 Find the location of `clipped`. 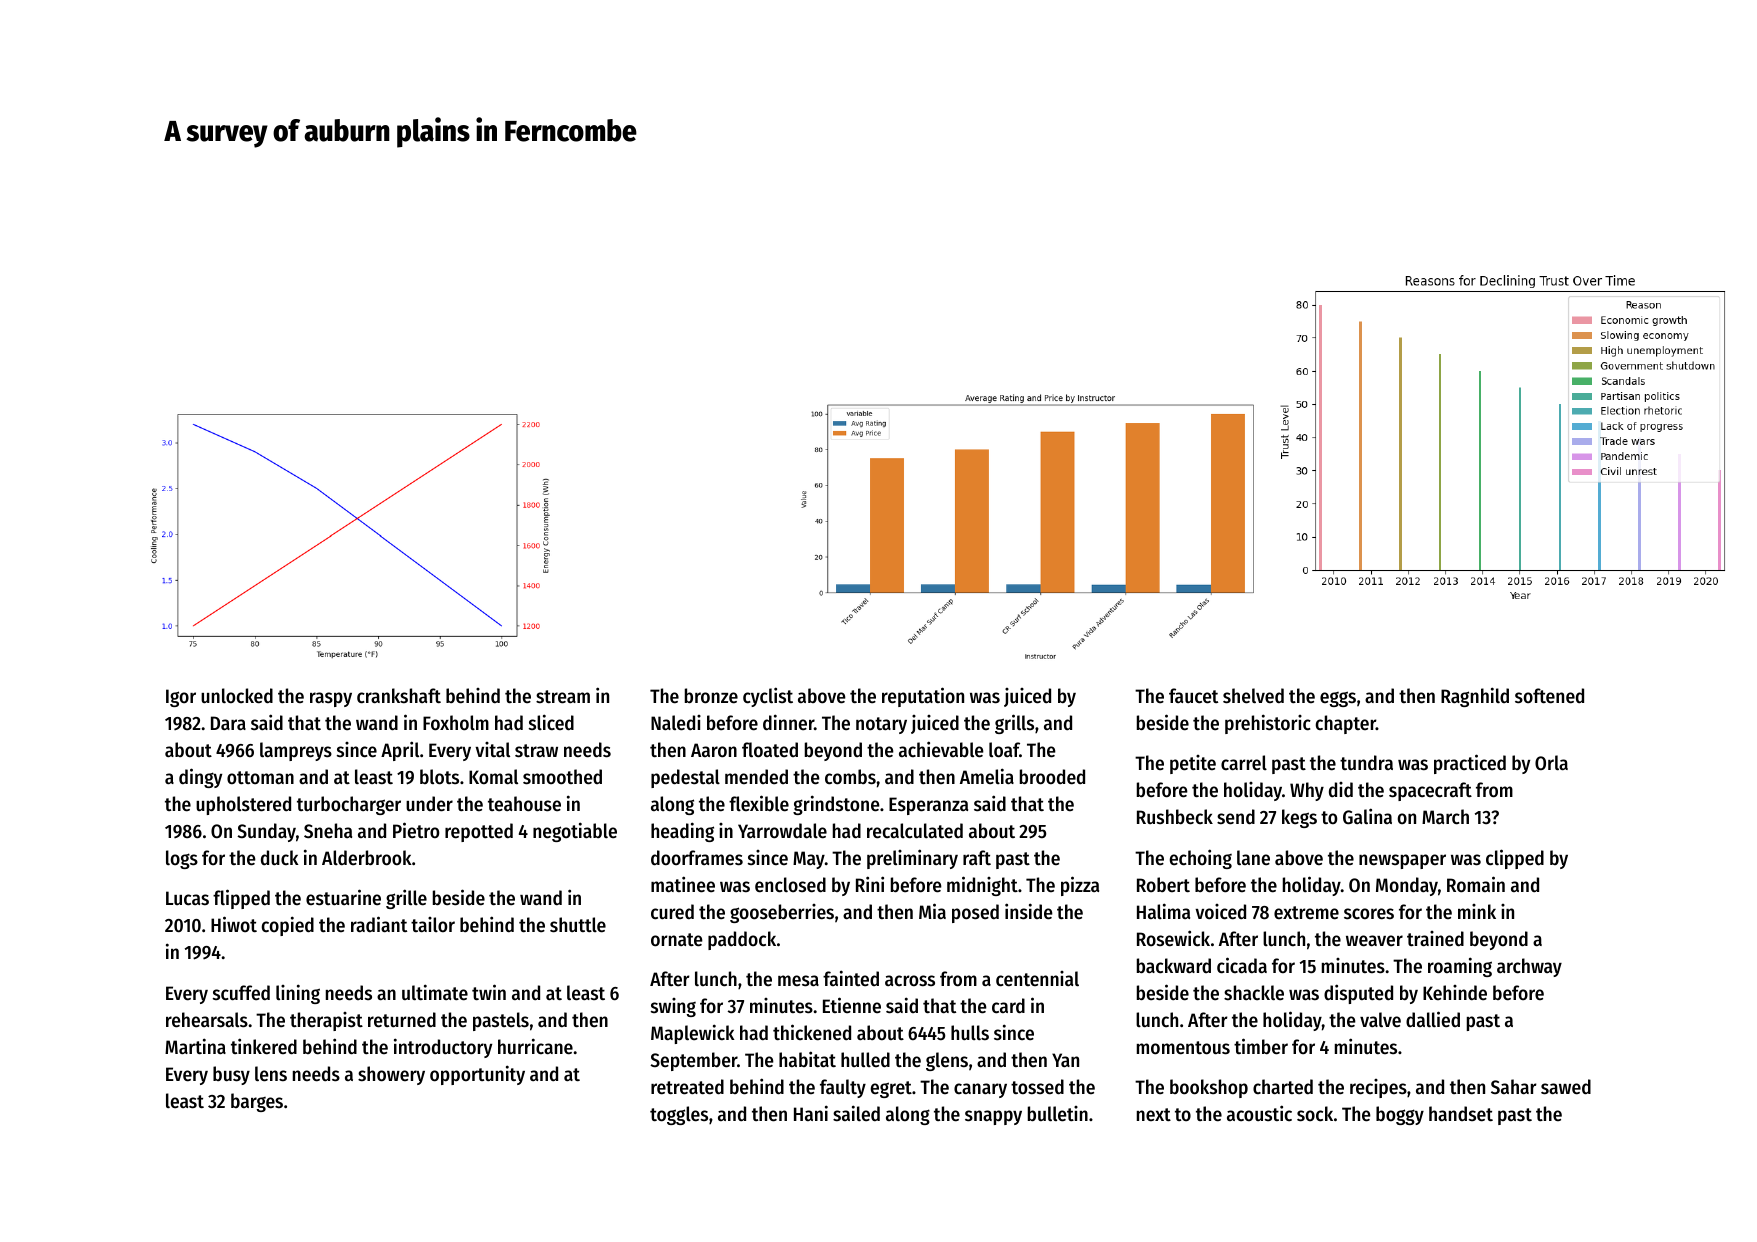

clipped is located at coordinates (1515, 859).
